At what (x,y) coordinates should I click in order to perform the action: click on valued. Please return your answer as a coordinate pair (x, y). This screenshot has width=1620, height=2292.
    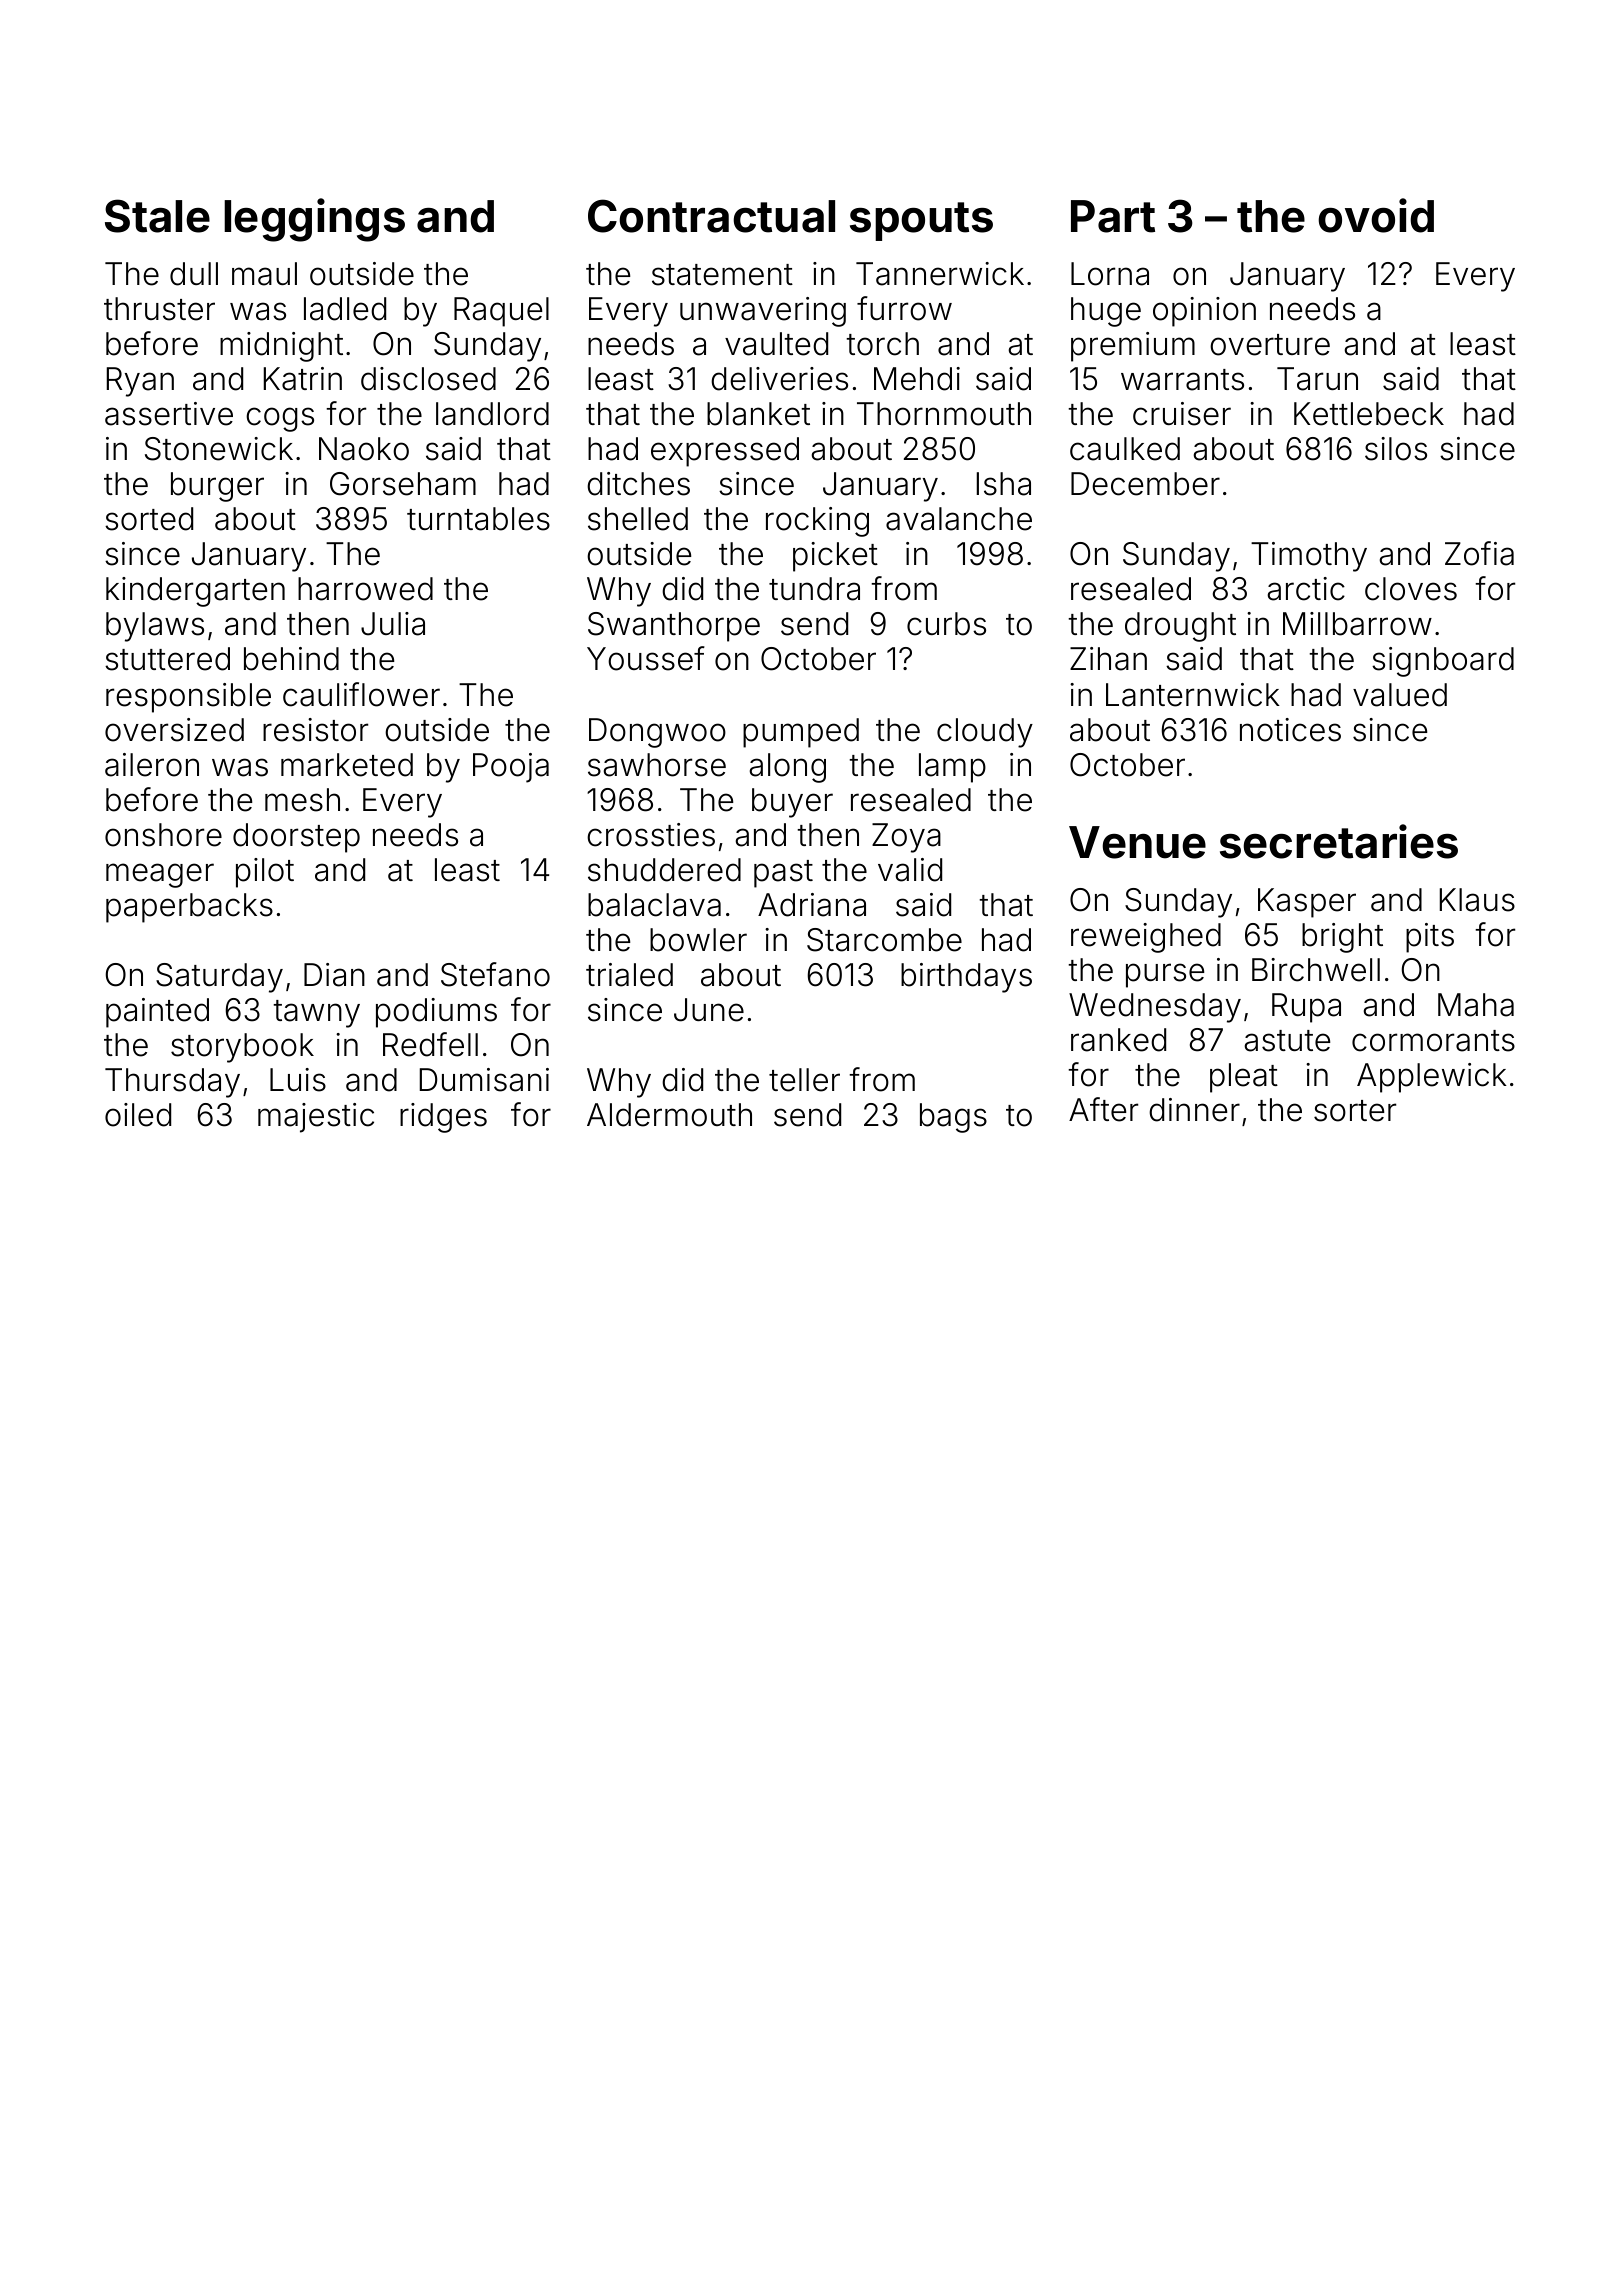
    Looking at the image, I should click on (1400, 695).
